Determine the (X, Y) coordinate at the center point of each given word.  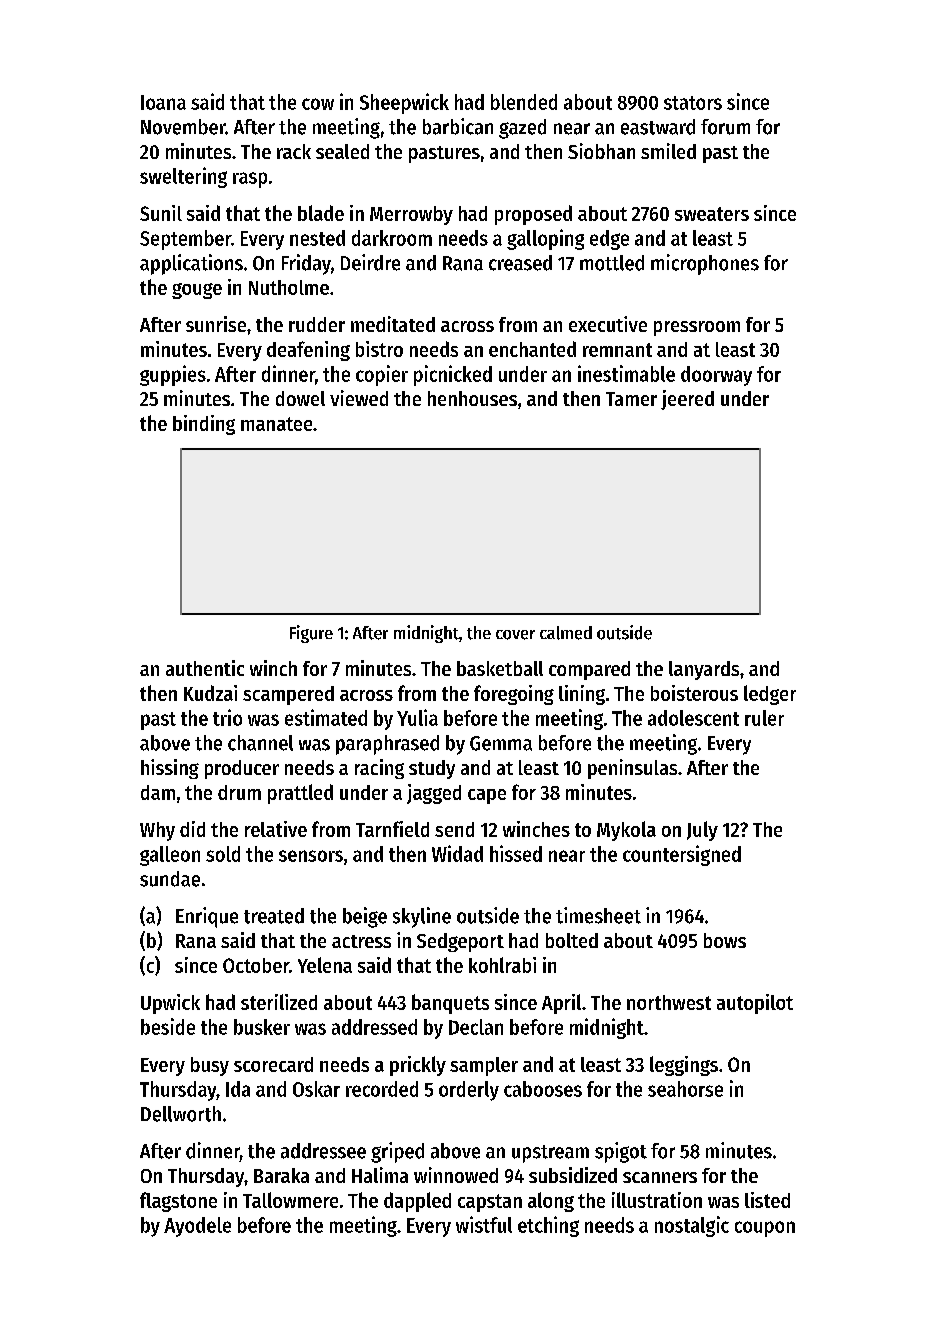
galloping (545, 239)
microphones (705, 264)
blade (321, 213)
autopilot (755, 1004)
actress (361, 941)
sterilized (279, 1002)
